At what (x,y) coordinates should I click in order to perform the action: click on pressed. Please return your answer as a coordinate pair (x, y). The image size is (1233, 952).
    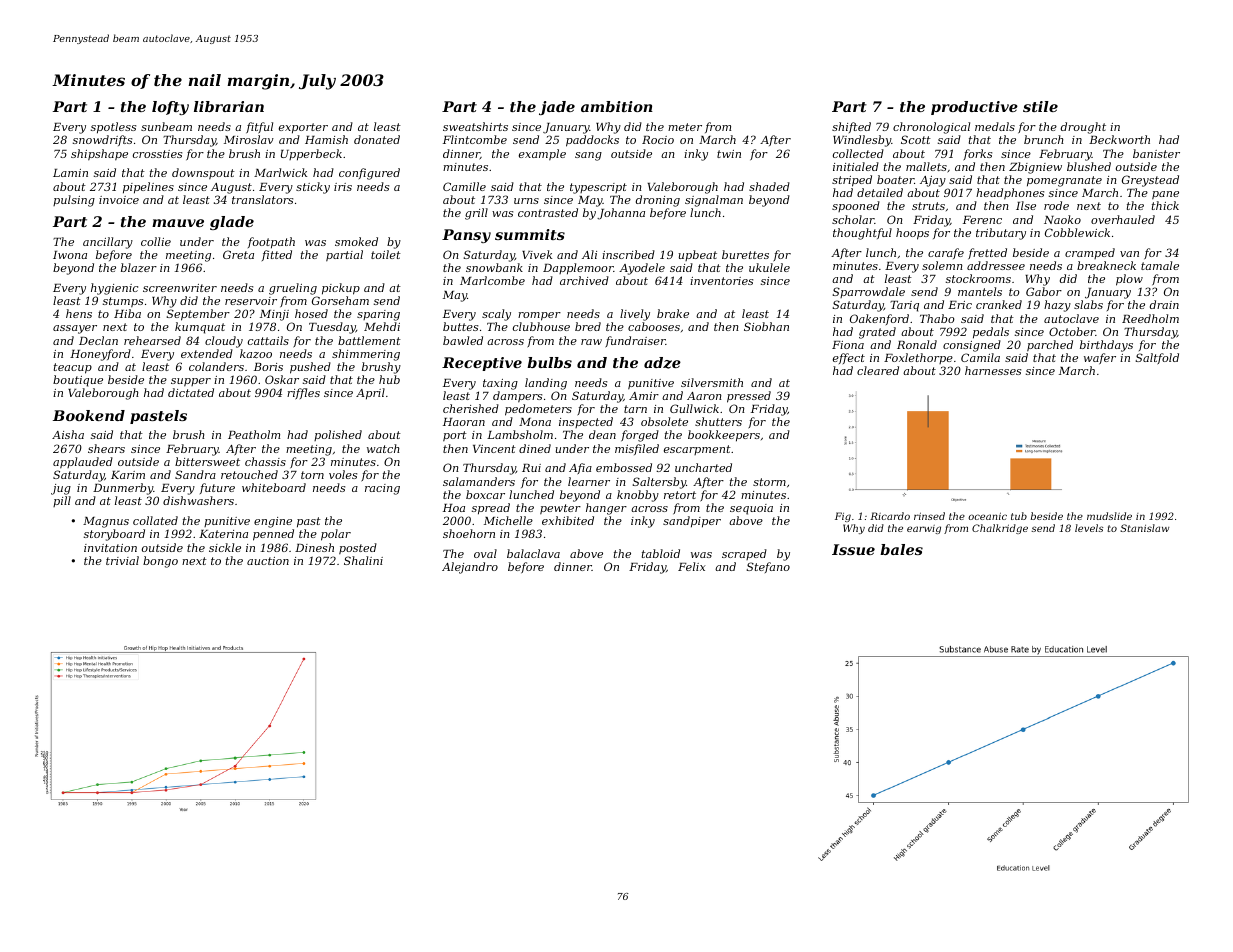
    Looking at the image, I should click on (749, 397).
